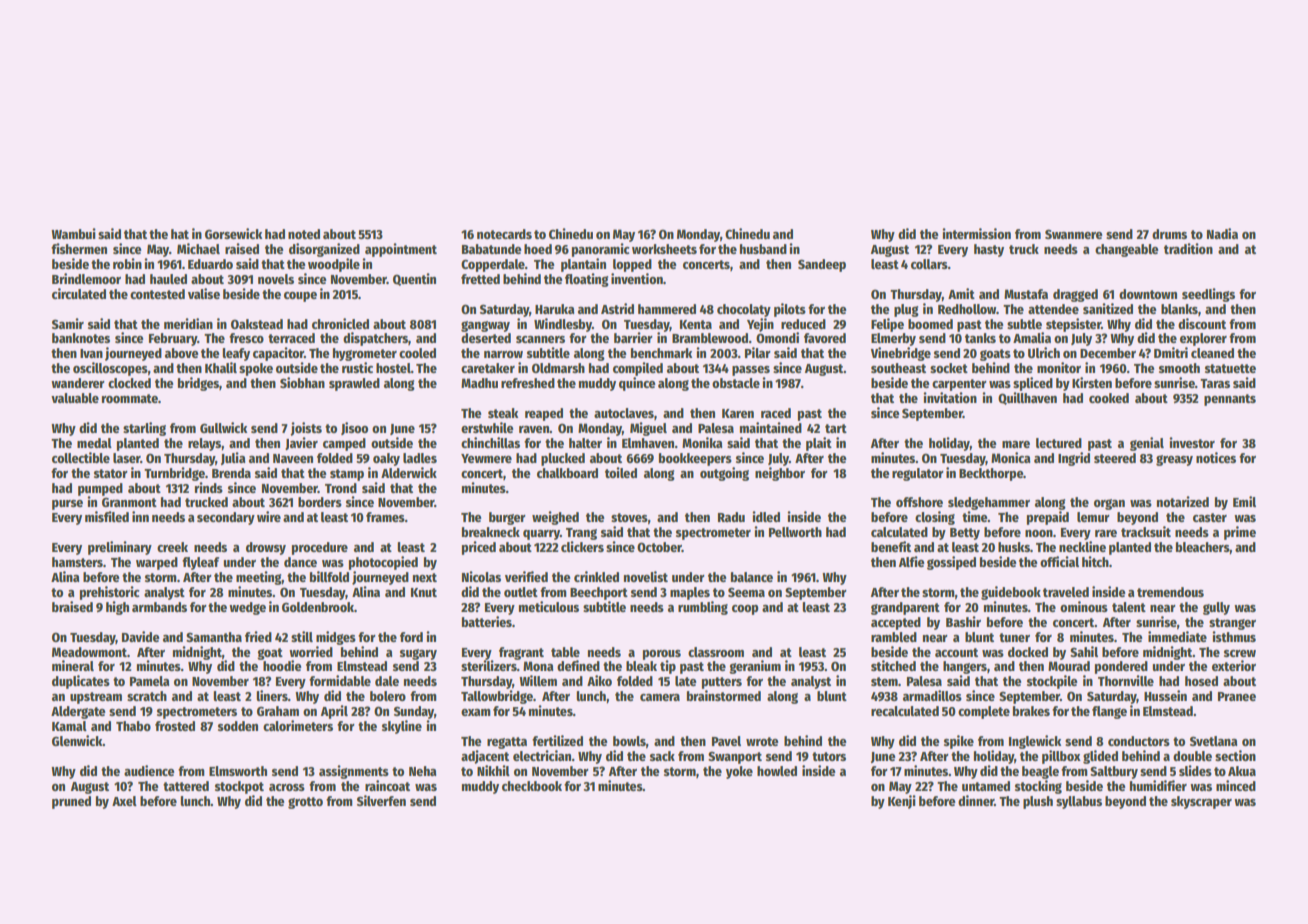 Image resolution: width=1308 pixels, height=924 pixels. I want to click on autoclaves, so click(624, 413).
